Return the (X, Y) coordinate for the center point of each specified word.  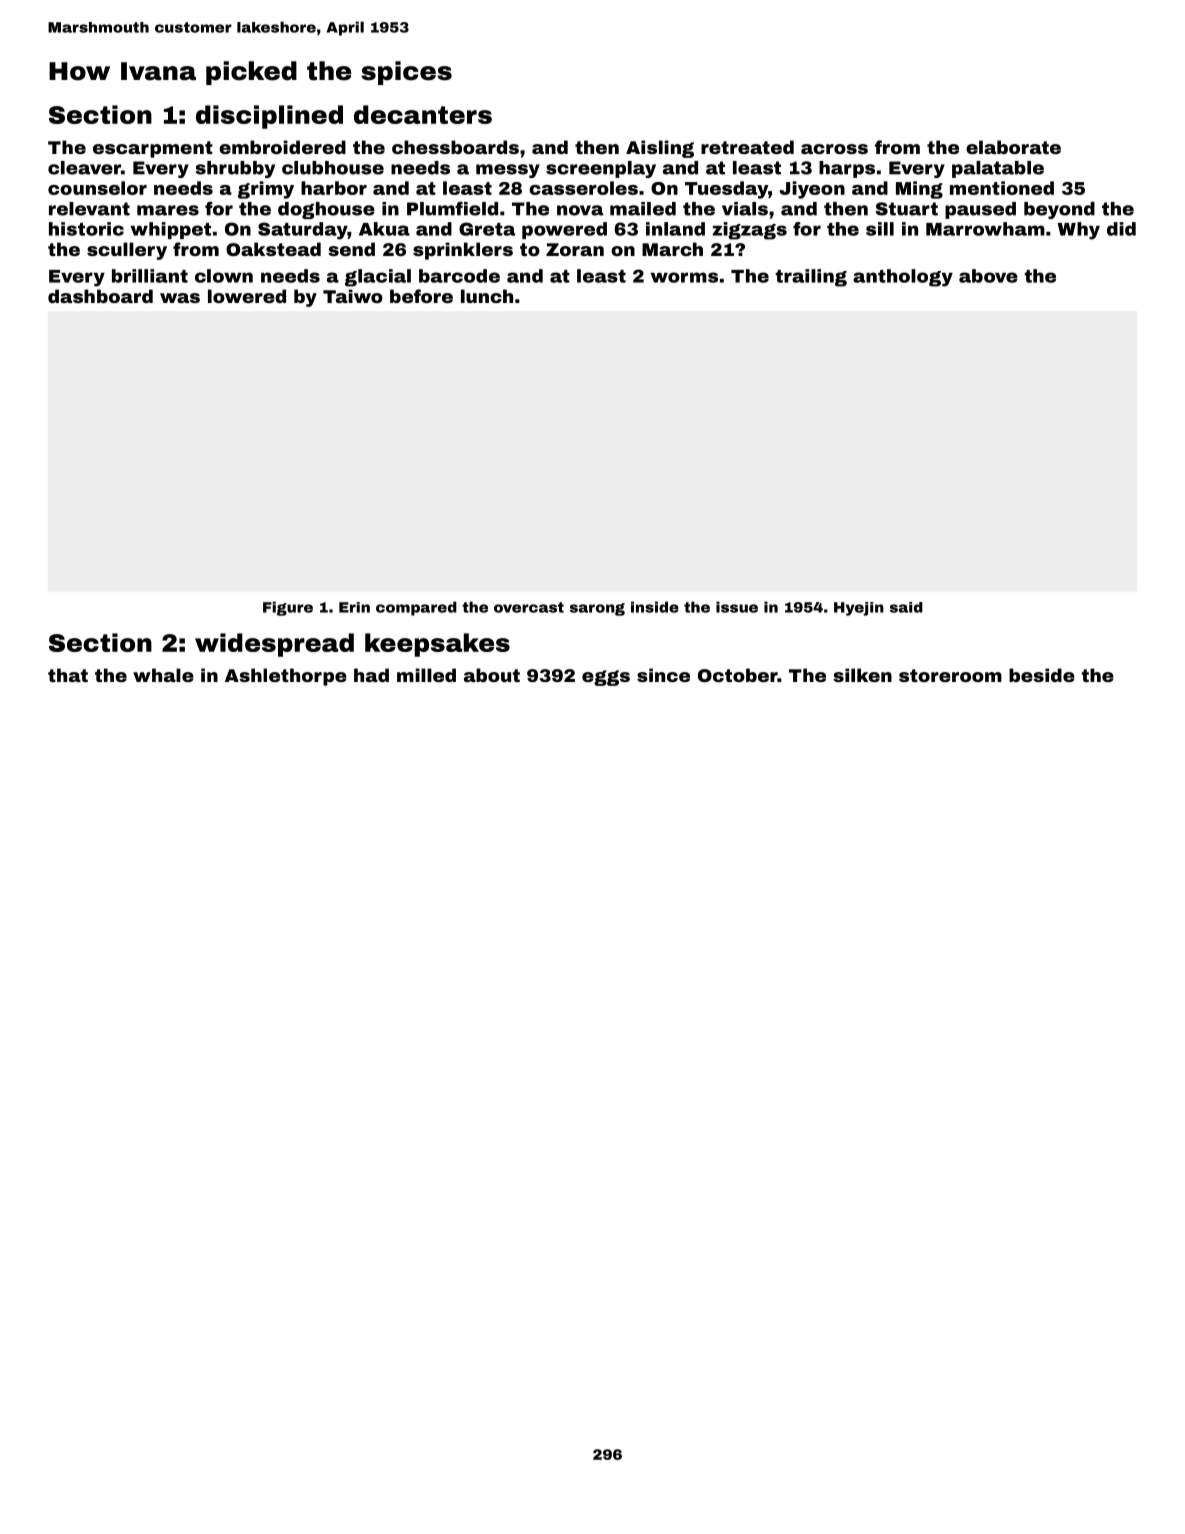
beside (1042, 675)
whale (163, 675)
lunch (487, 296)
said (906, 607)
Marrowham (985, 229)
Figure (288, 608)
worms (684, 277)
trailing (811, 278)
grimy (266, 190)
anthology (903, 278)
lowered (247, 296)
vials (745, 209)
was (180, 298)
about (492, 675)
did (1121, 229)
